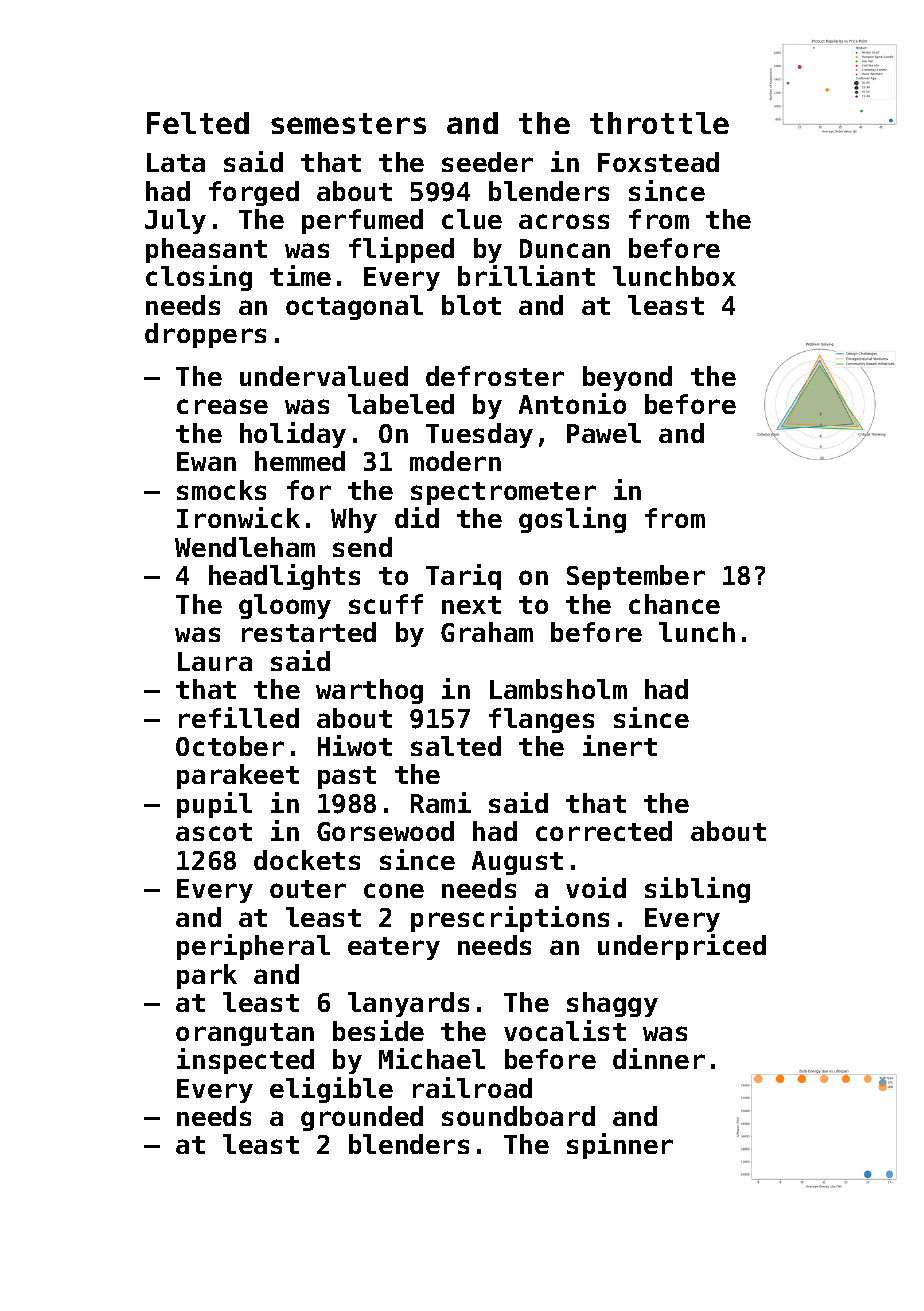 The width and height of the screenshot is (924, 1311). Describe the element at coordinates (659, 1058) in the screenshot. I see `dinner` at that location.
